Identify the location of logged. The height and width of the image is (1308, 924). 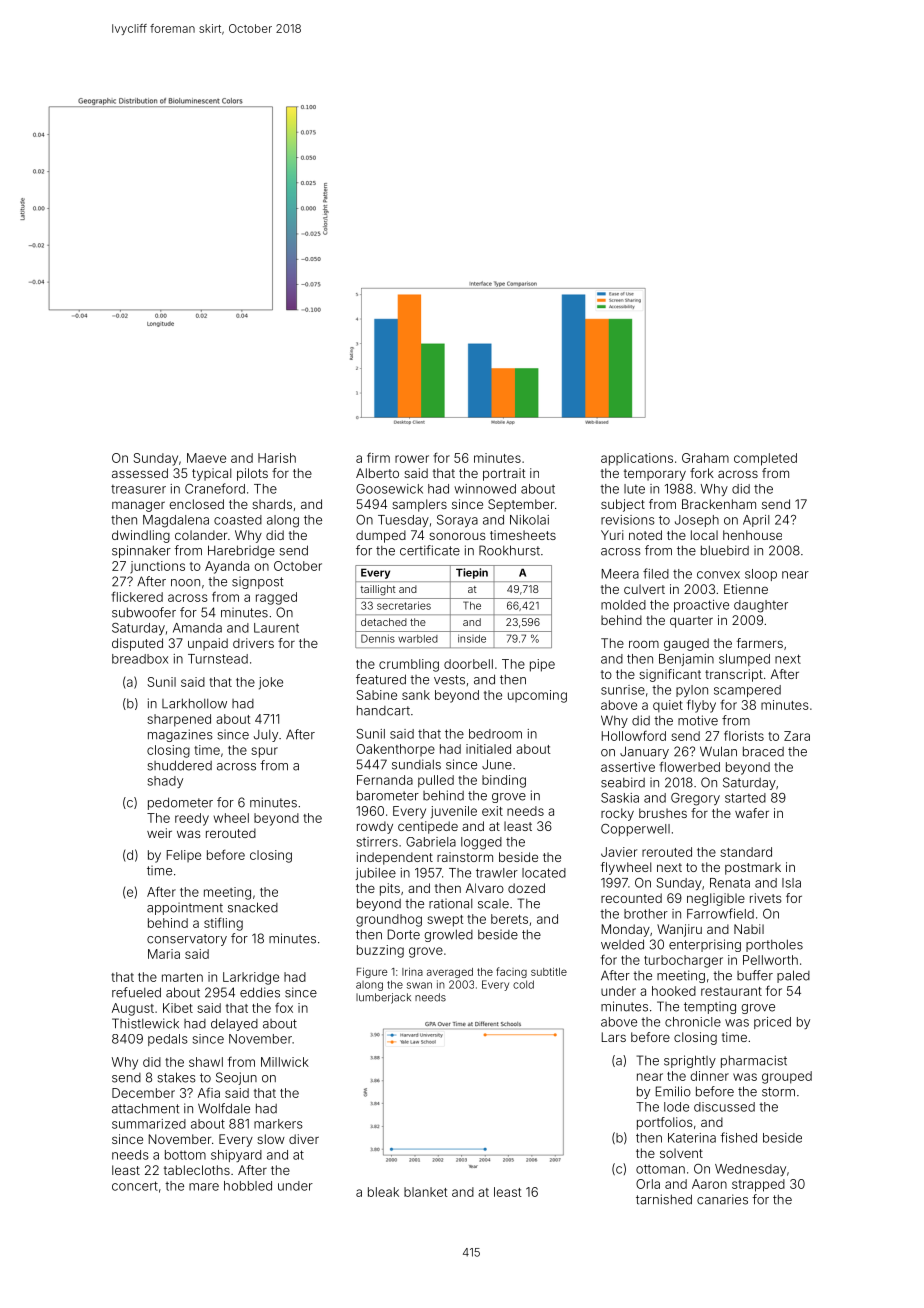
(481, 843).
